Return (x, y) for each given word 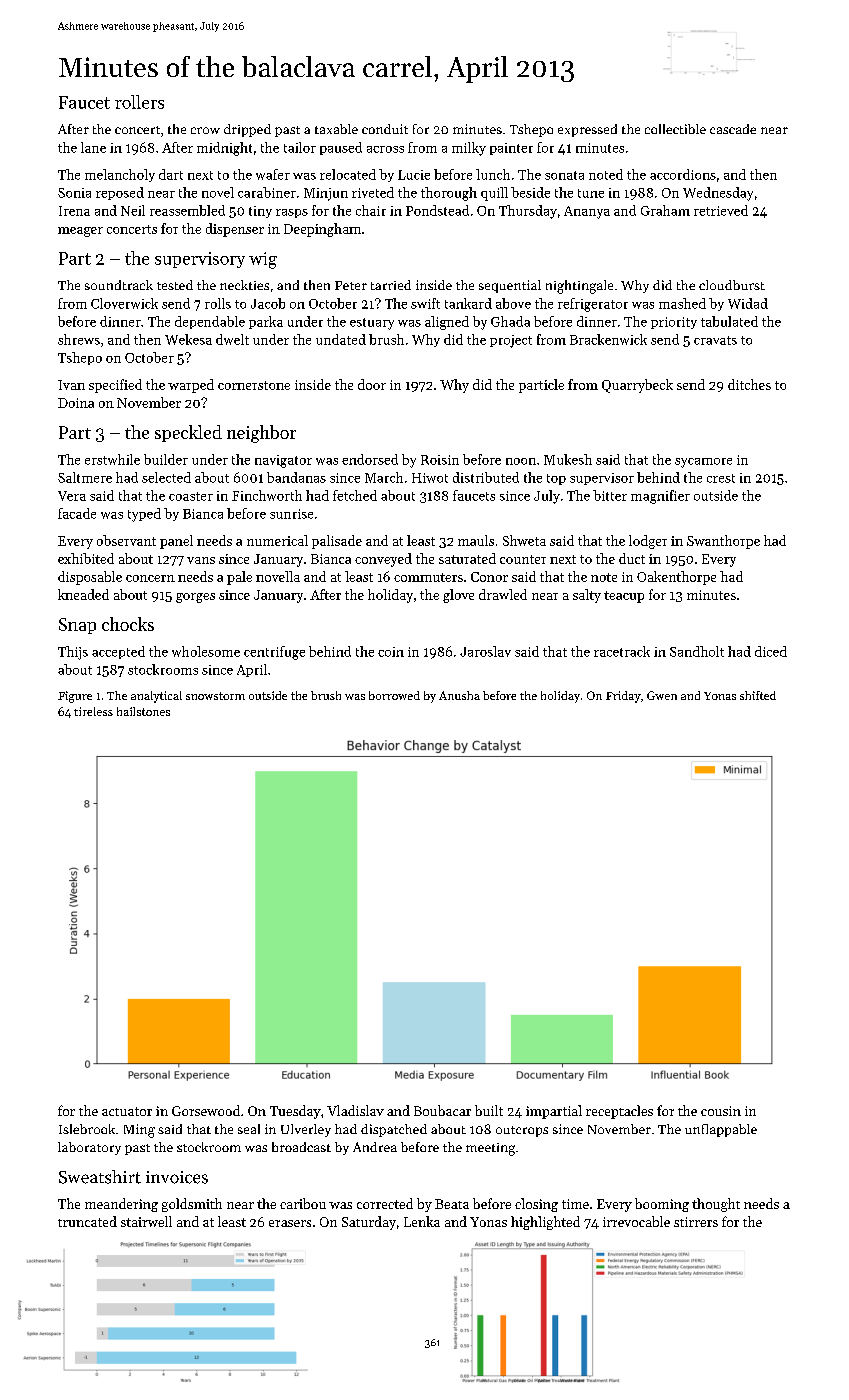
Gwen (662, 695)
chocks (128, 624)
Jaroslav (485, 651)
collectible (675, 129)
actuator (127, 1111)
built (489, 1110)
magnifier (660, 497)
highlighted (545, 1223)
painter (511, 149)
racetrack (622, 651)
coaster (191, 496)
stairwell (146, 1221)
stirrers (696, 1222)
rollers (139, 102)
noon (521, 461)
